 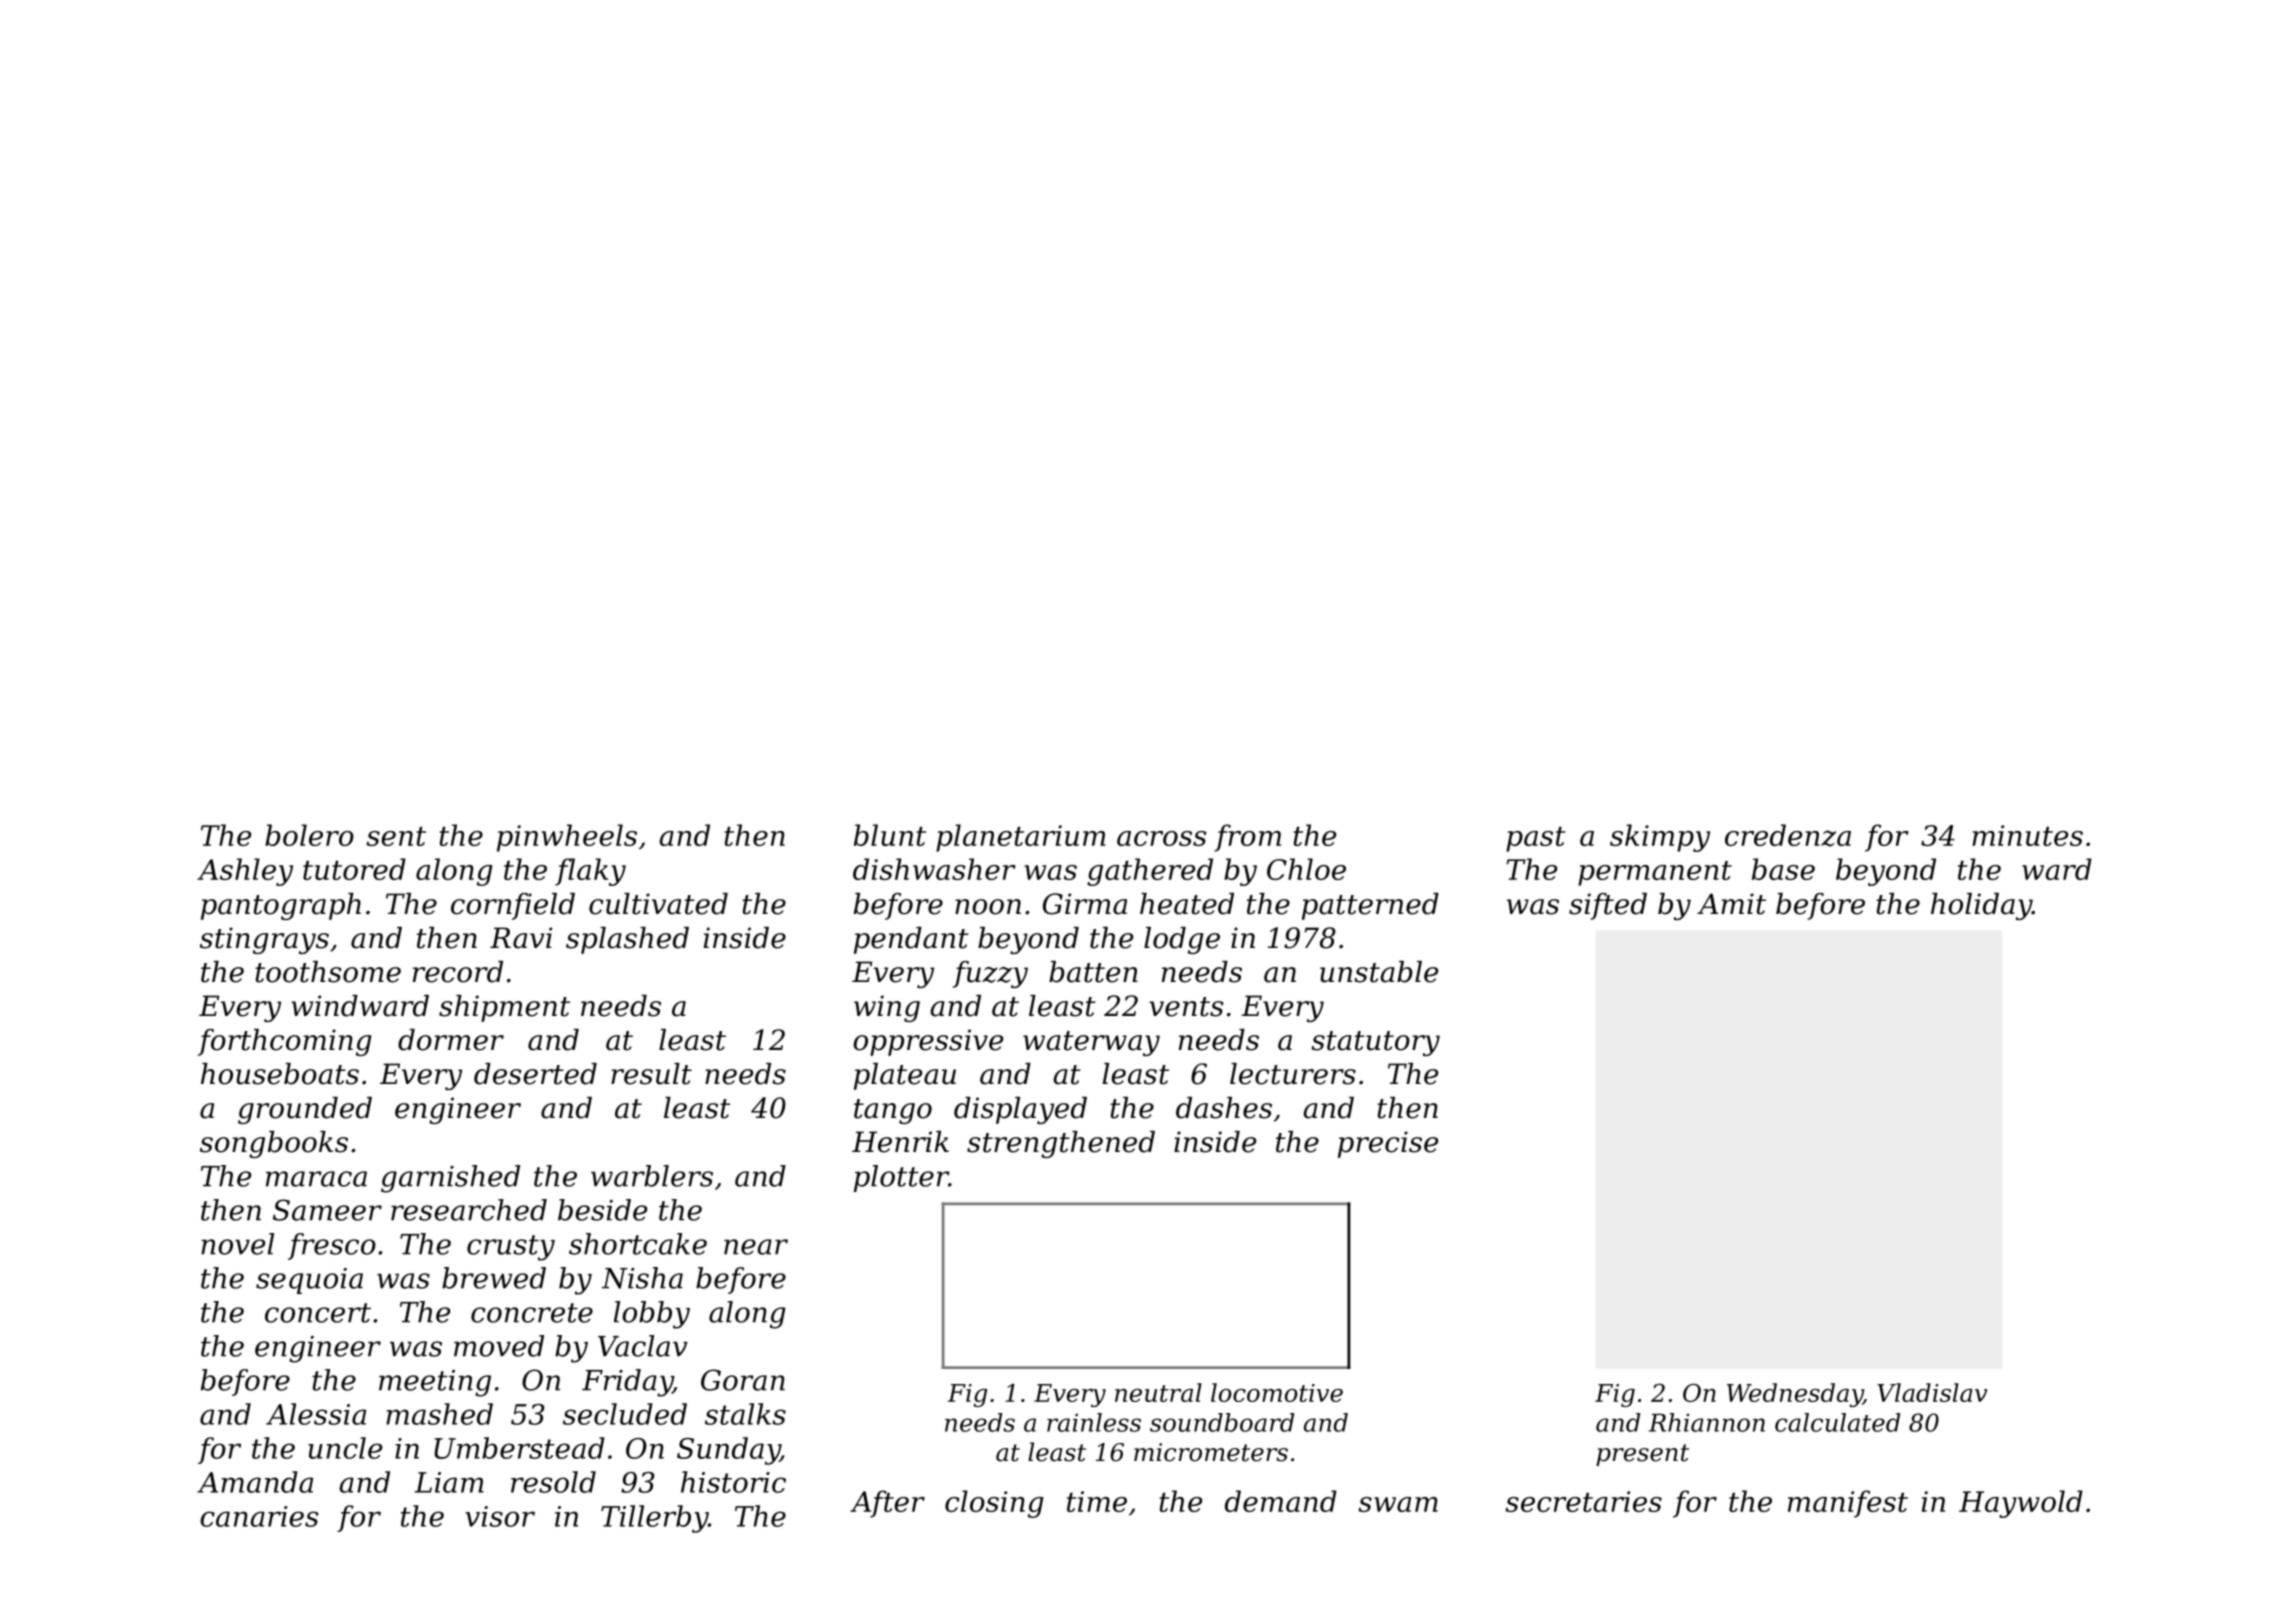 I want to click on dormer, so click(x=451, y=1040).
